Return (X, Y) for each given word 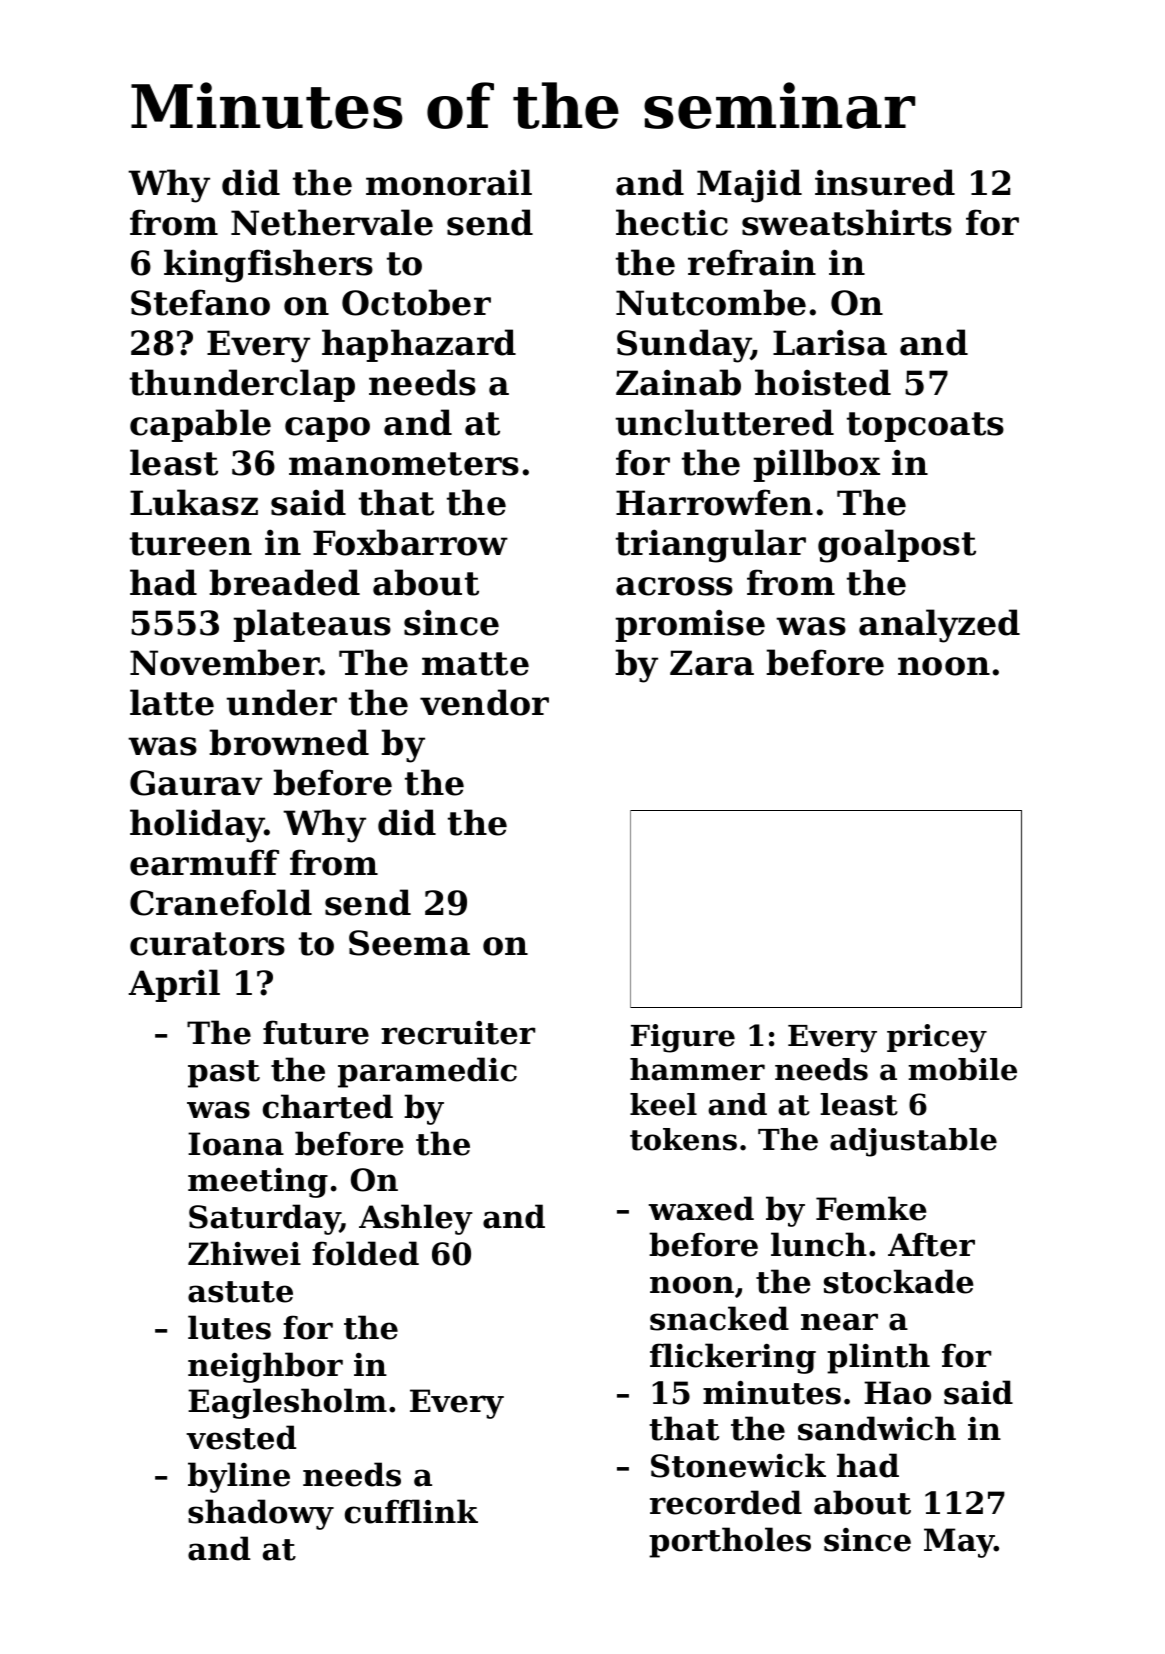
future (316, 1032)
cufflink (411, 1511)
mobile (962, 1069)
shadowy (261, 1514)
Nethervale (332, 222)
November (225, 662)
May (959, 1543)
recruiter (458, 1033)
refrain (752, 262)
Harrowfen (714, 502)
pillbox (816, 465)
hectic (672, 222)
